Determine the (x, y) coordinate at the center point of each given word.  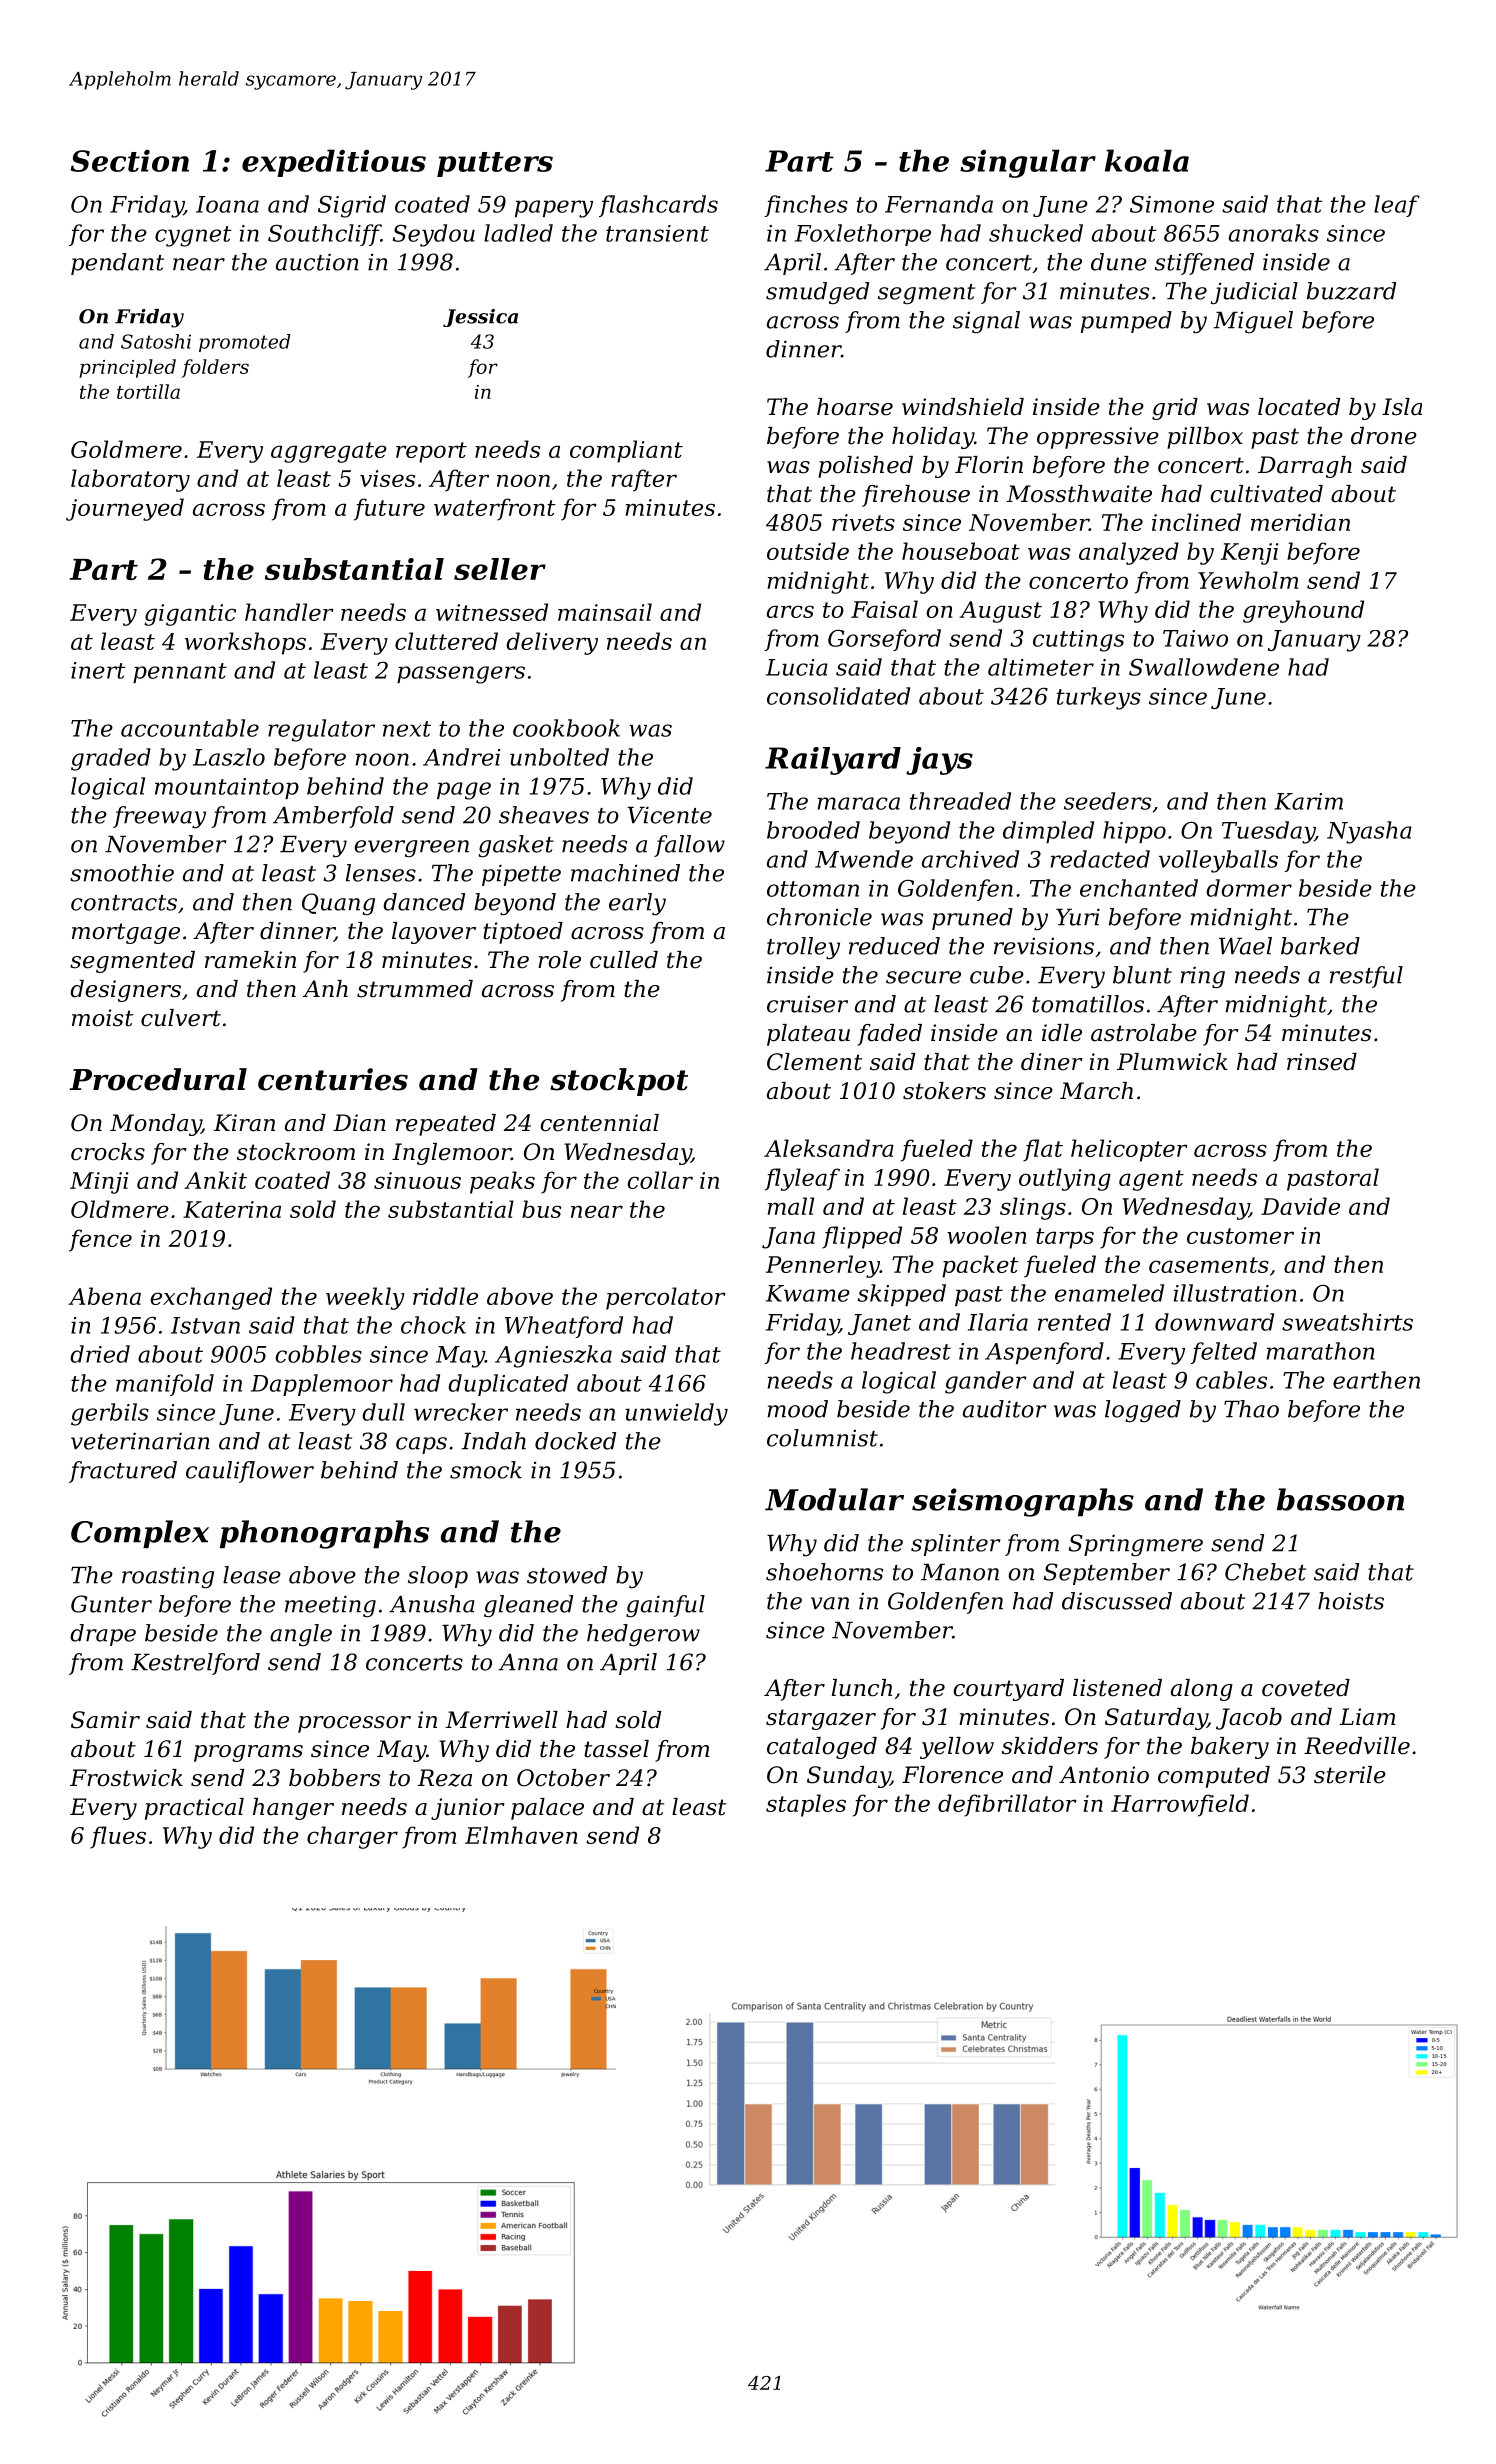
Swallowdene (1204, 667)
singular (1028, 163)
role (559, 960)
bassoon (1340, 1499)
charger (352, 1837)
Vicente (669, 815)
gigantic (190, 615)
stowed (567, 1575)
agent (1151, 1180)
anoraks (1274, 233)
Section (130, 160)
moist (102, 1018)
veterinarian (140, 1441)
